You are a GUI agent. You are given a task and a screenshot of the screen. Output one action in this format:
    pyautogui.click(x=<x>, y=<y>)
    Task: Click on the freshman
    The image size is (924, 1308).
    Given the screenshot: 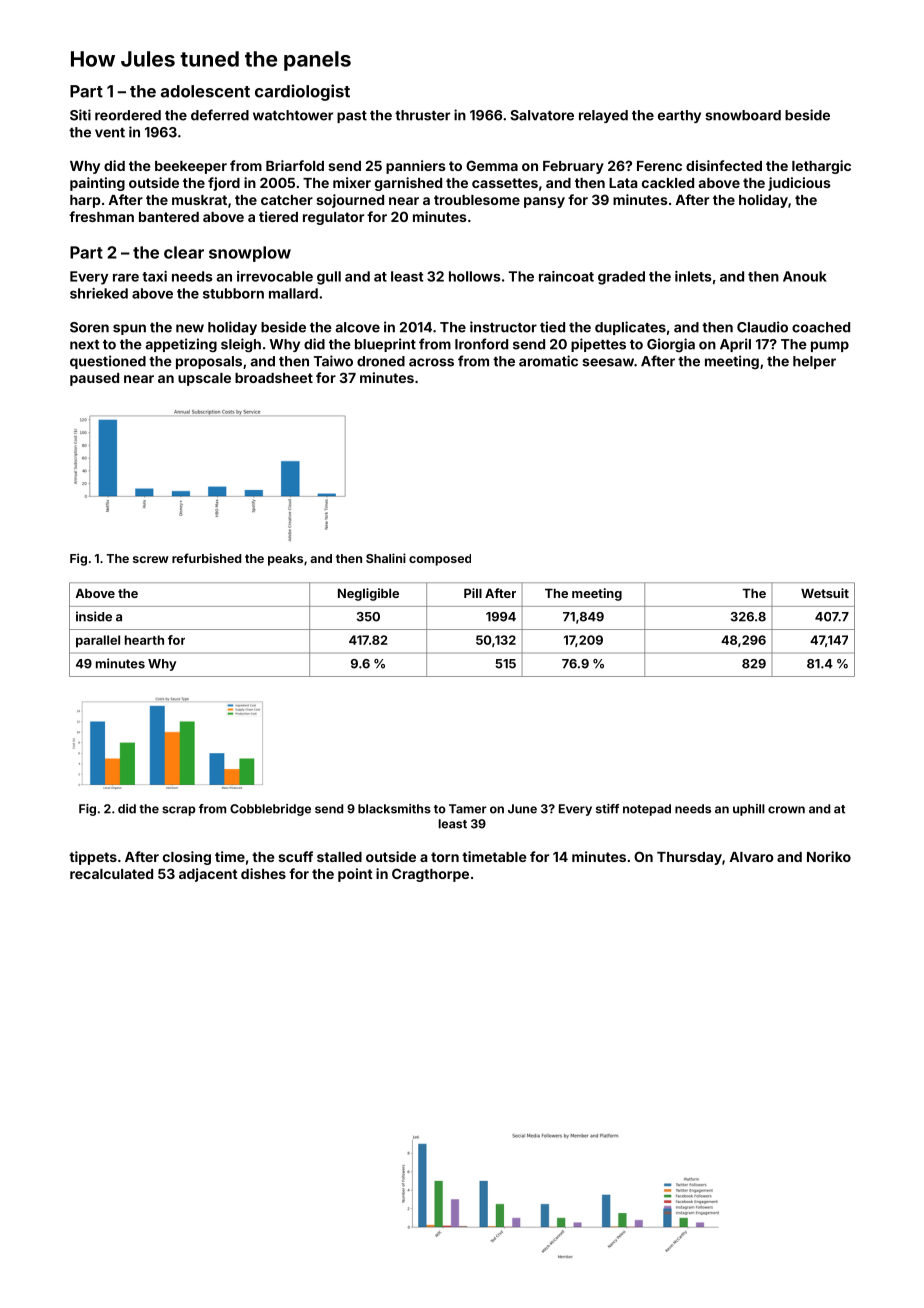 What is the action you would take?
    pyautogui.click(x=101, y=216)
